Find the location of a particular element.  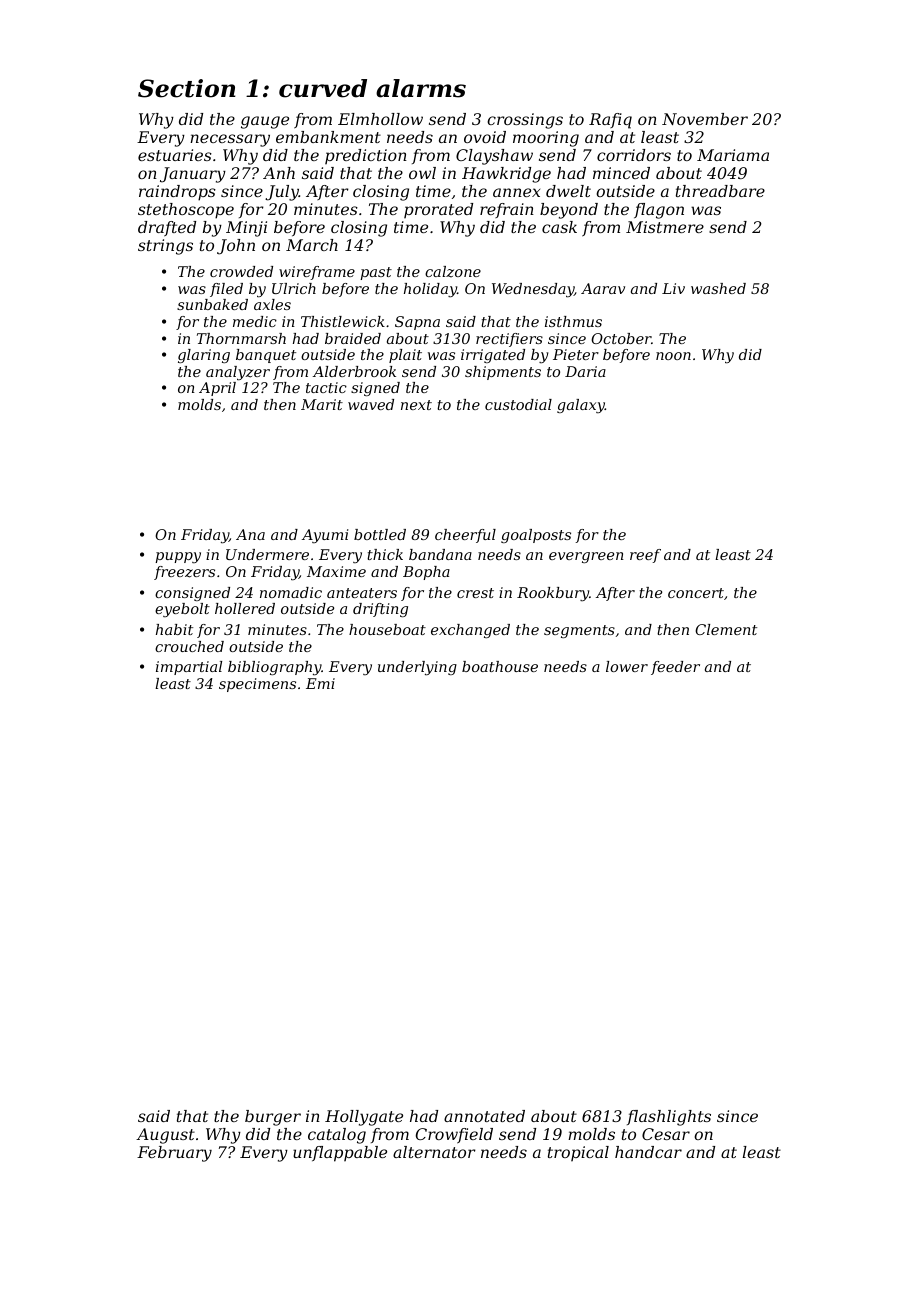

specimens is located at coordinates (257, 685).
